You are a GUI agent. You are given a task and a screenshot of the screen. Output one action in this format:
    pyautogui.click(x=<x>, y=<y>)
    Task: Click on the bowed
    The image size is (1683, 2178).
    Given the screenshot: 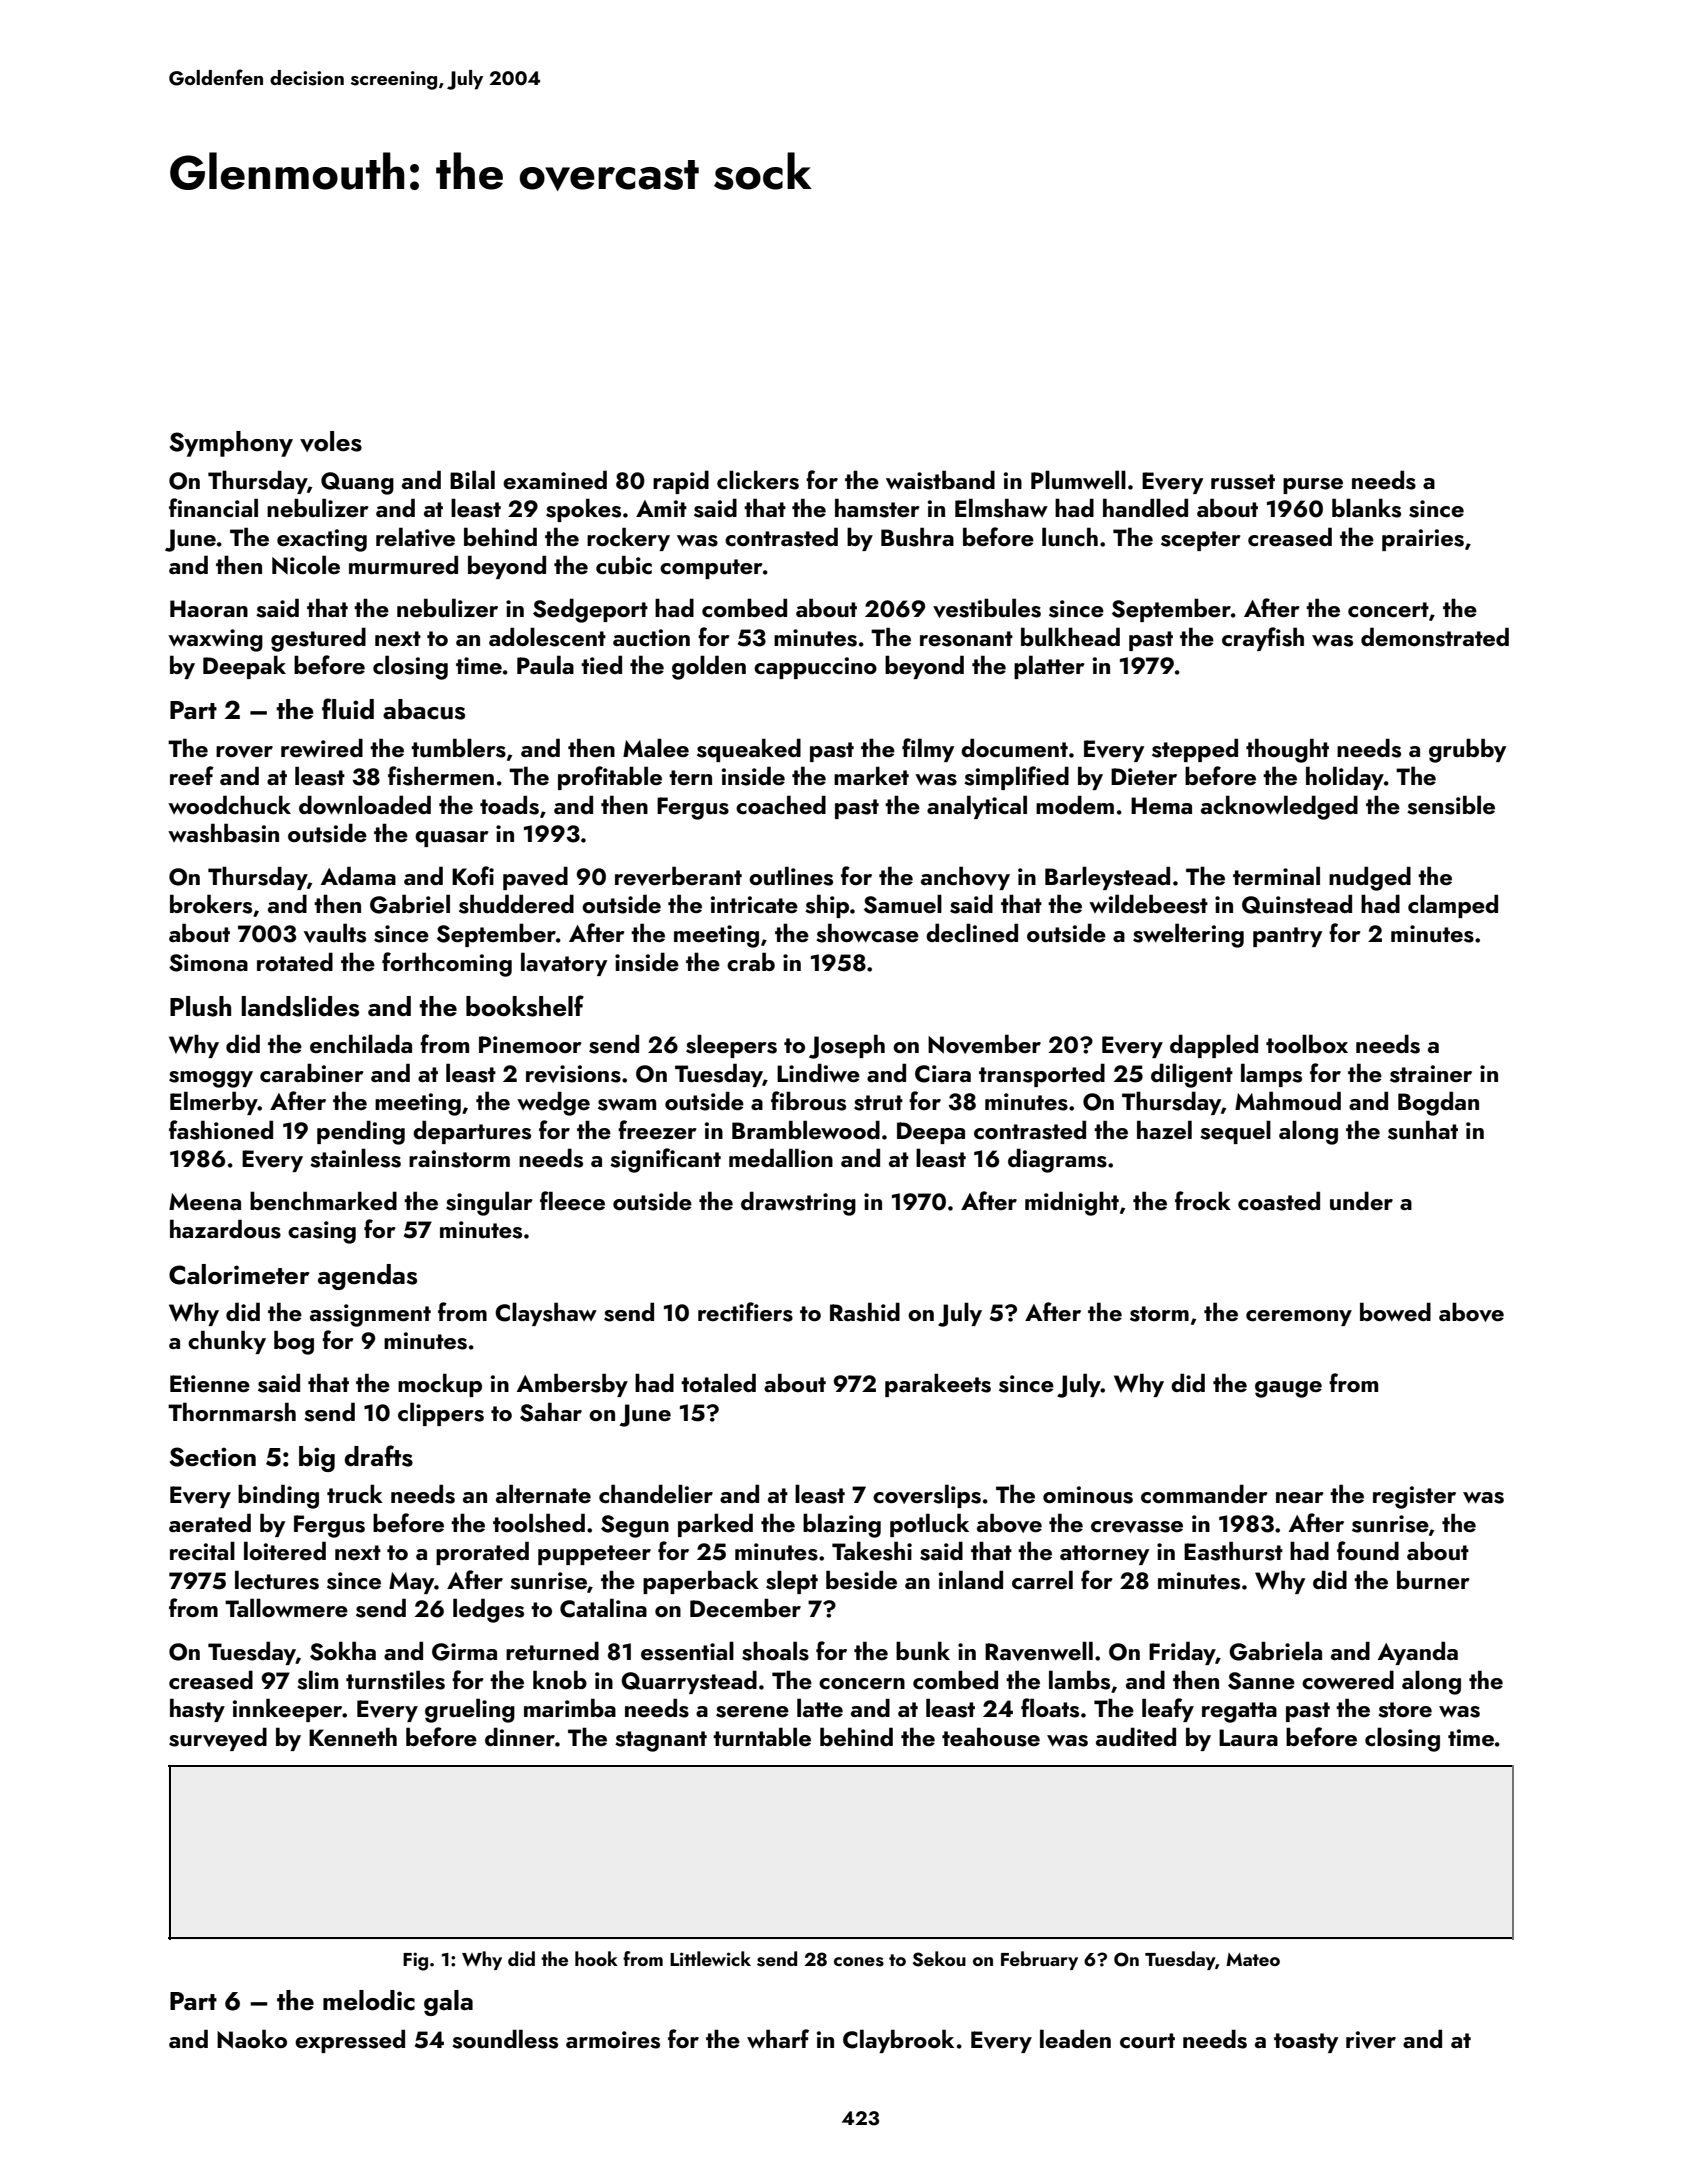 What is the action you would take?
    pyautogui.click(x=1395, y=1311)
